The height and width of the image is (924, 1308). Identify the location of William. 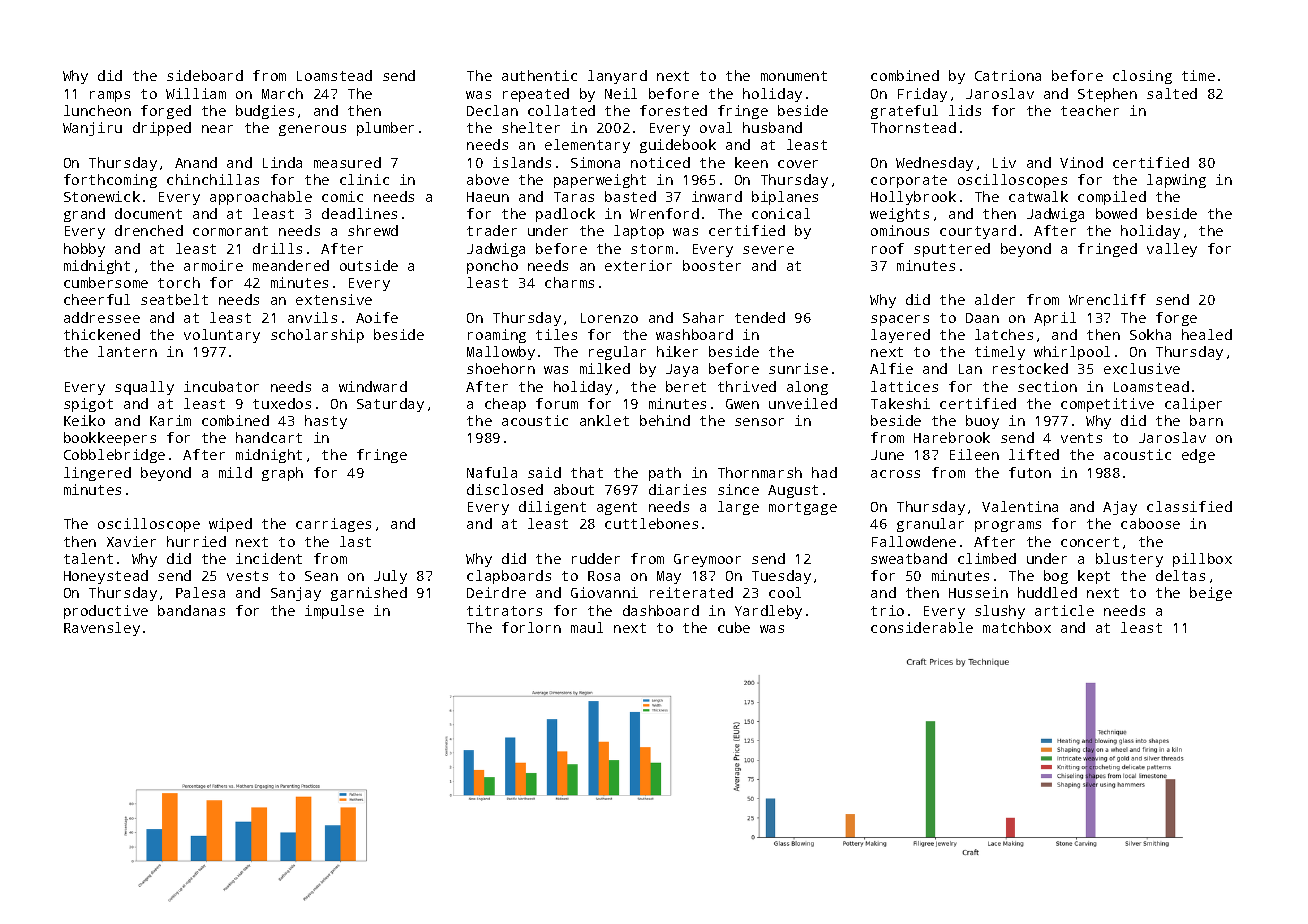
(196, 93).
